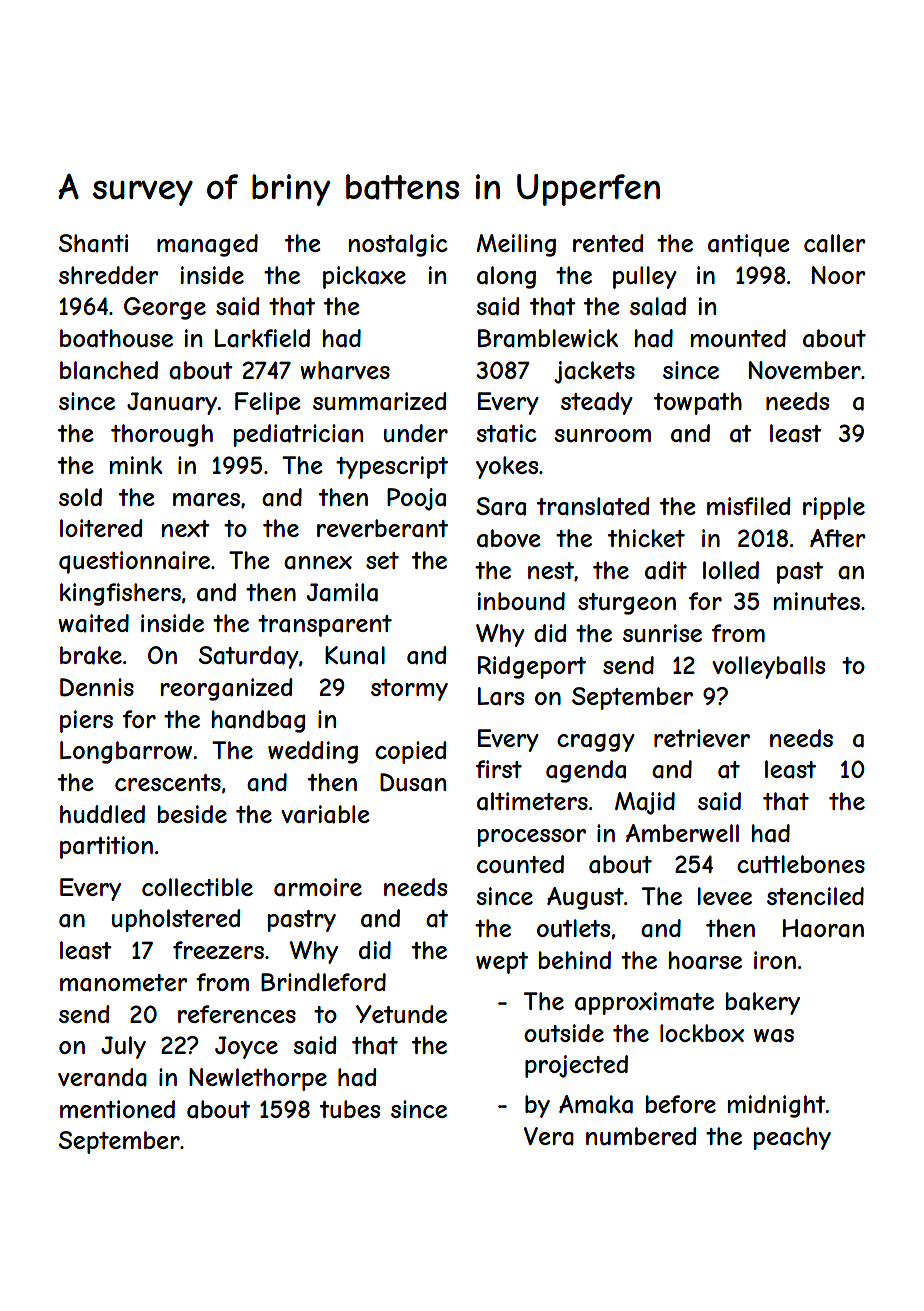 This document has height=1311, width=924. What do you see at coordinates (258, 1079) in the document?
I see `Newlethorpe` at bounding box center [258, 1079].
